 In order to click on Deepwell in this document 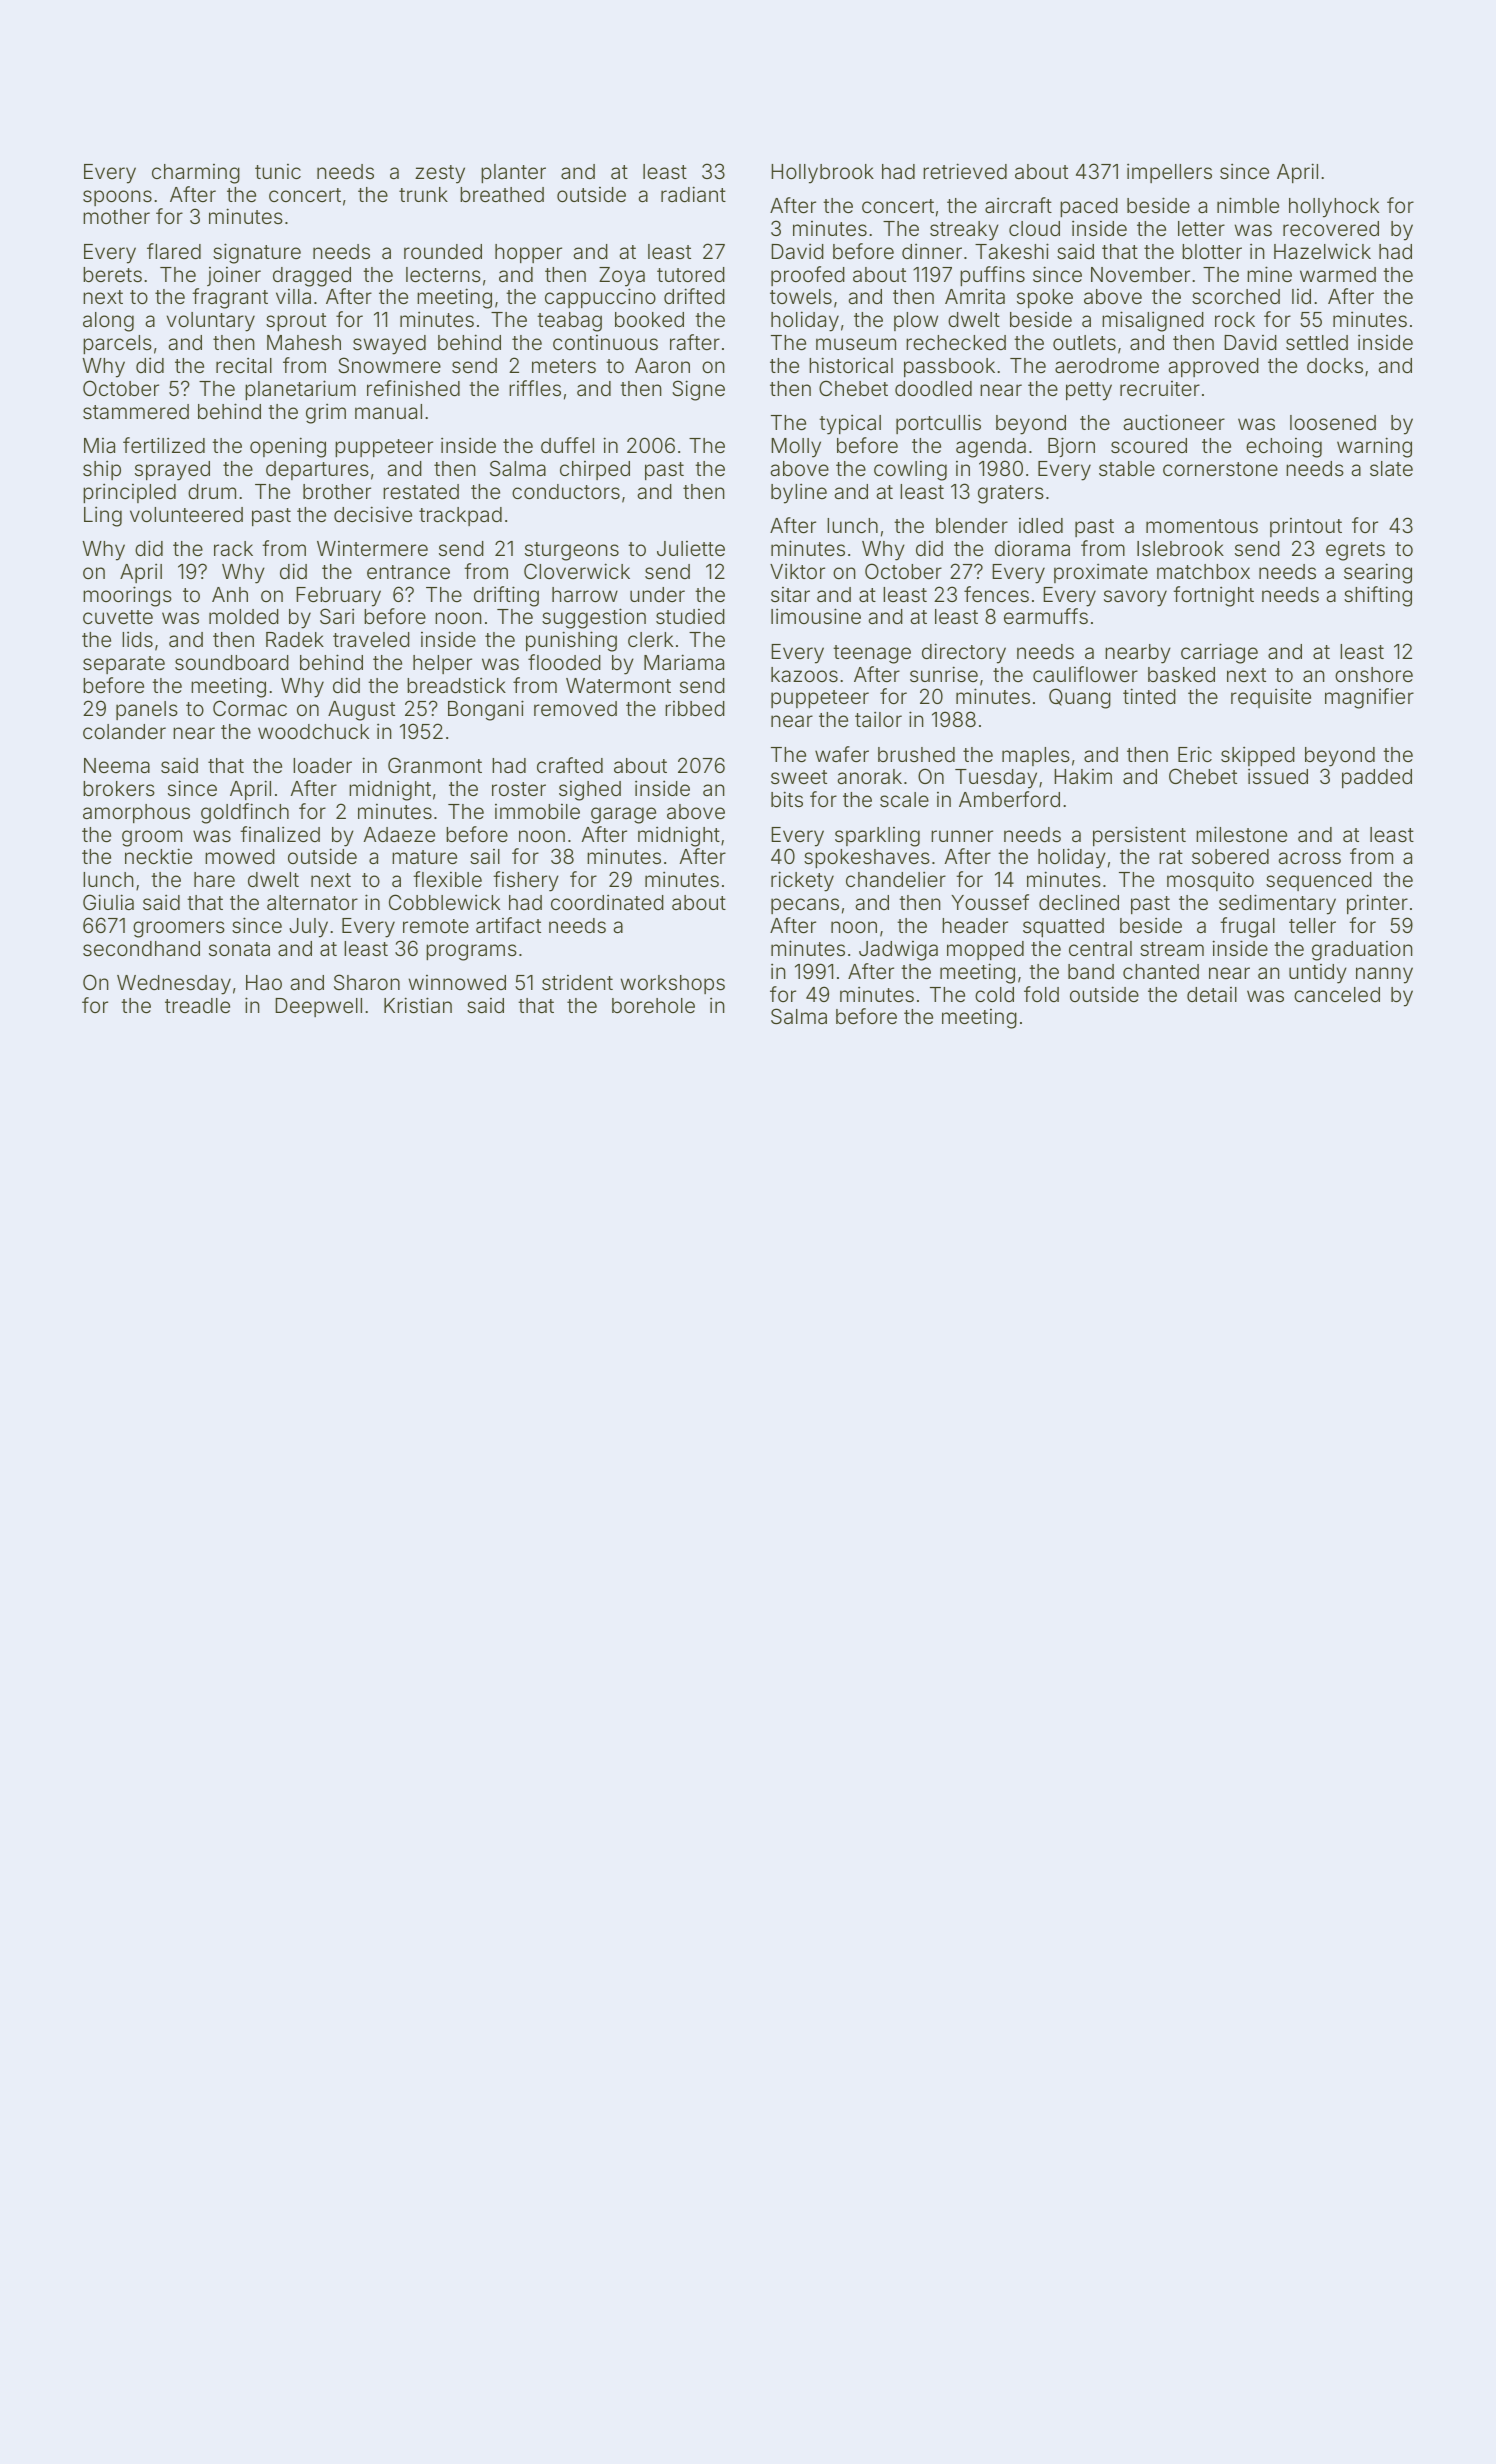, I will do `click(318, 1007)`.
